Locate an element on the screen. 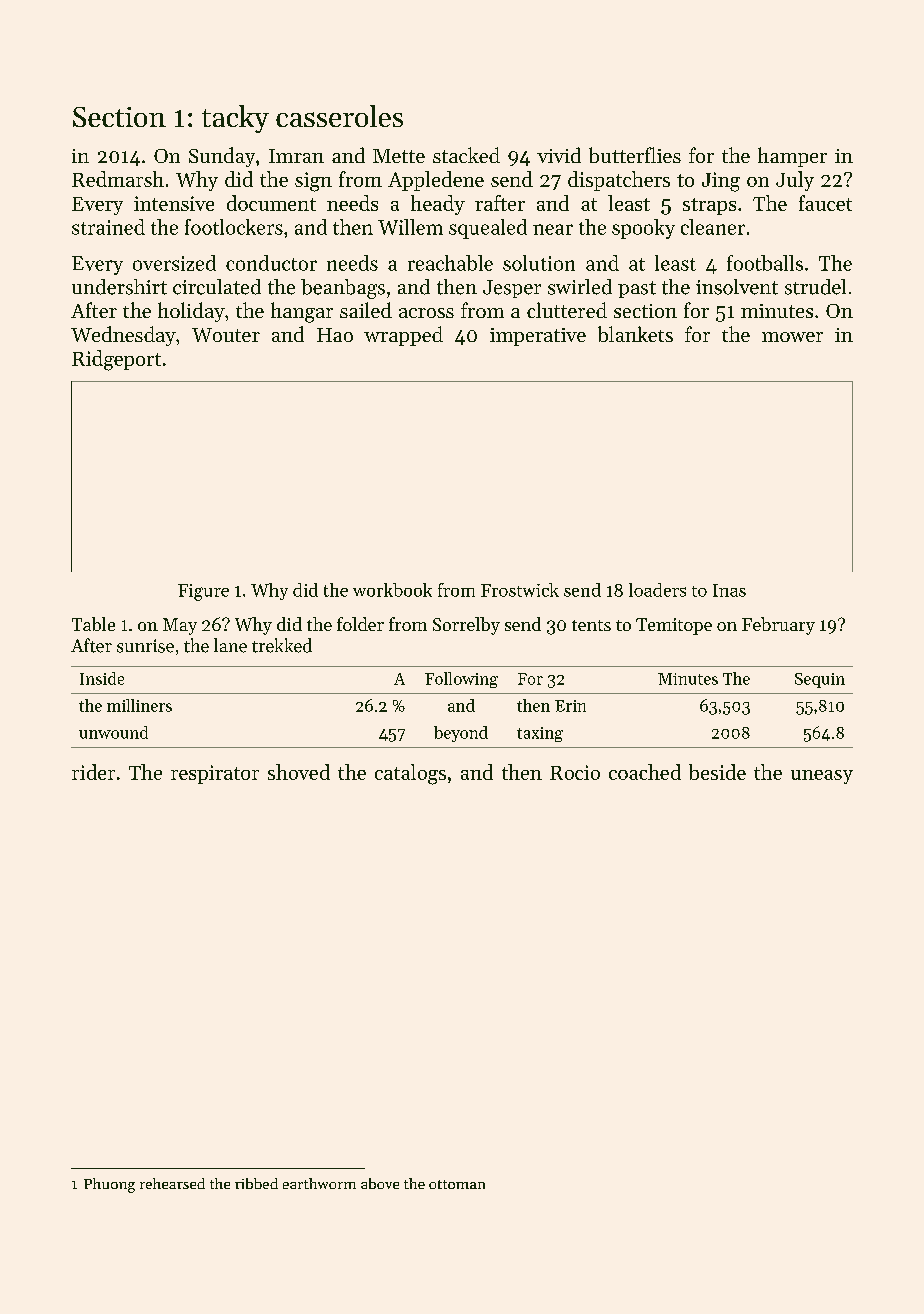 The image size is (924, 1314). Phuong is located at coordinates (109, 1185).
